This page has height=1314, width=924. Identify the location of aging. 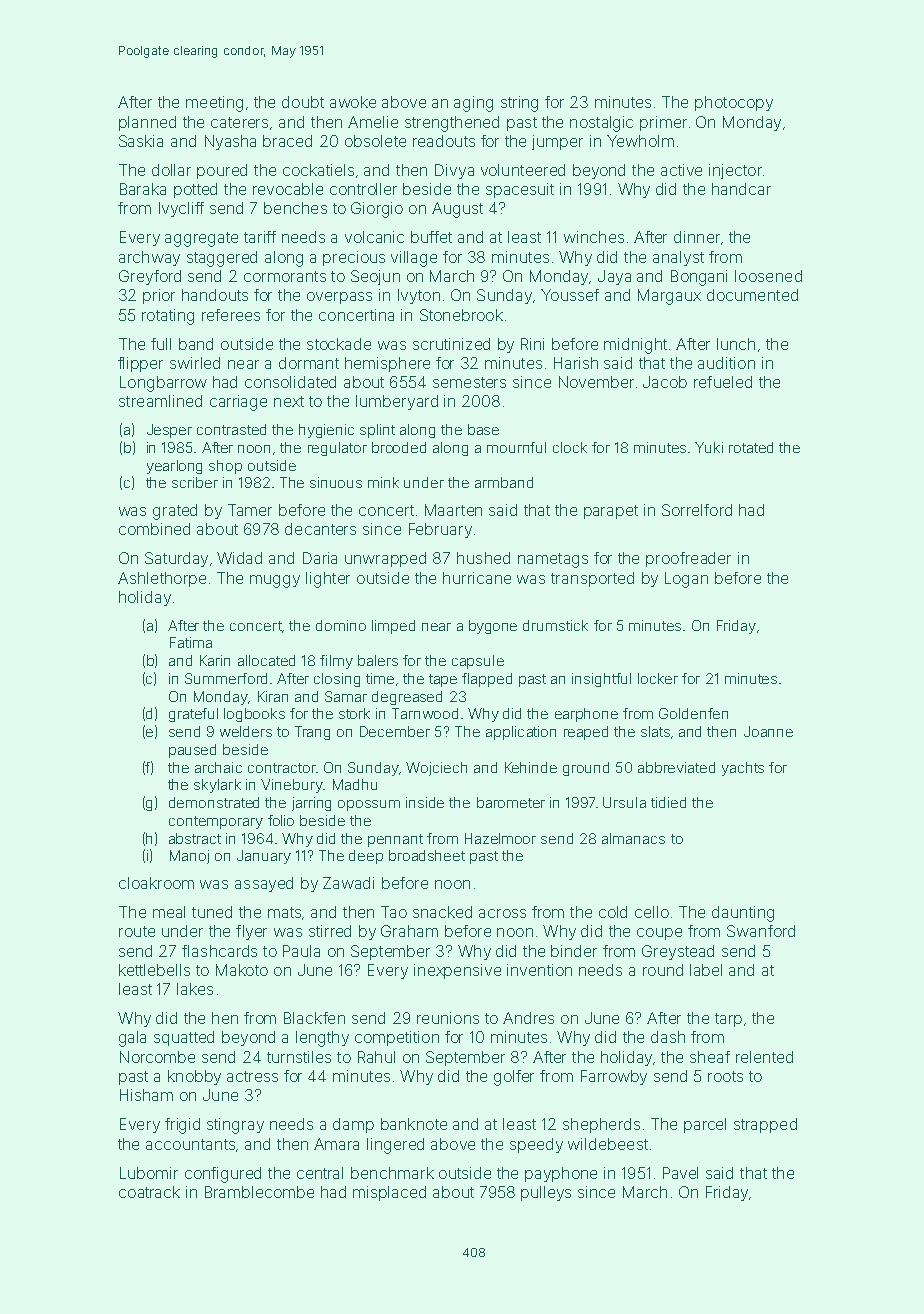
(473, 104).
